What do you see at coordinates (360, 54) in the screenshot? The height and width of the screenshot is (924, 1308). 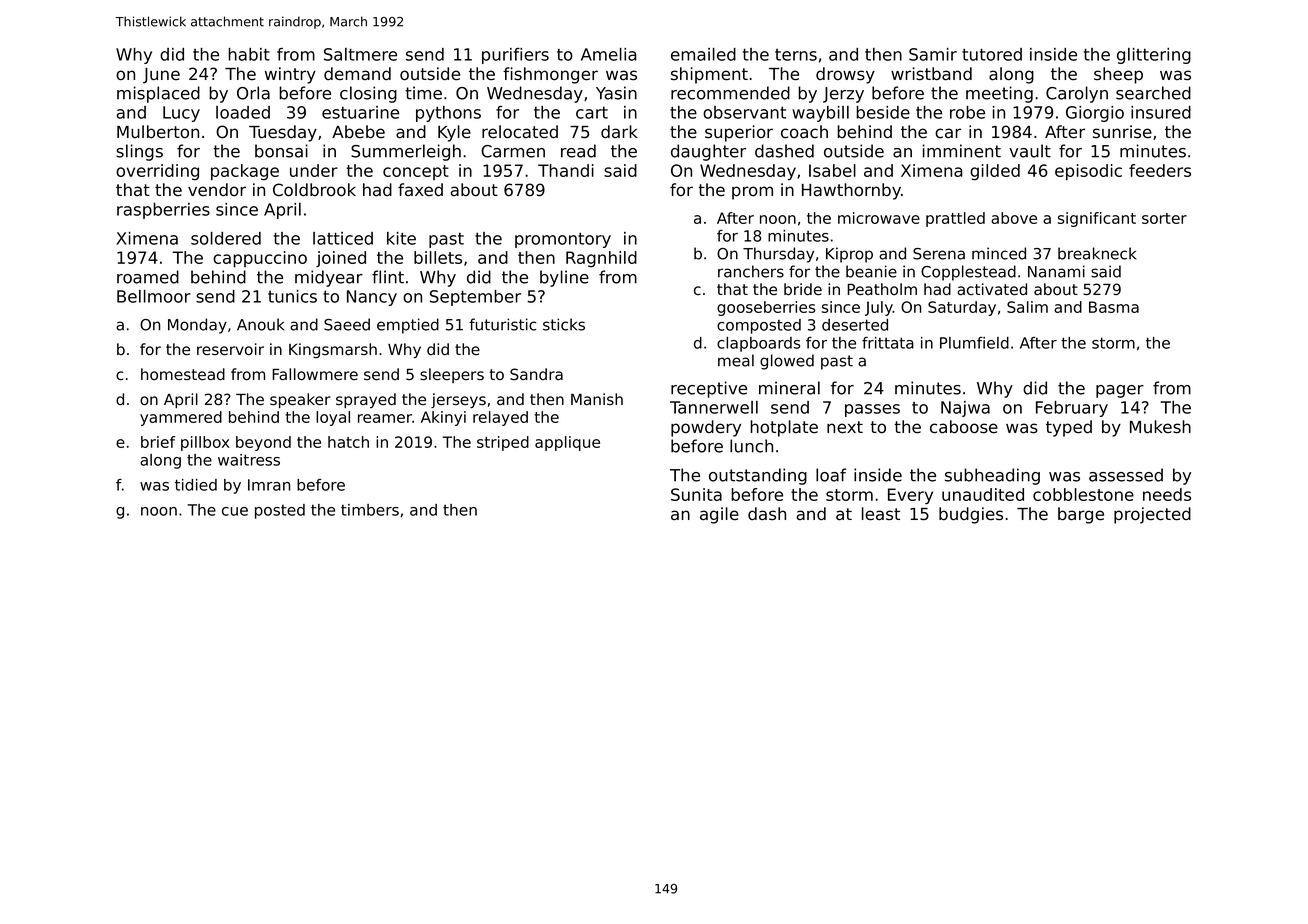 I see `Saltmere` at bounding box center [360, 54].
